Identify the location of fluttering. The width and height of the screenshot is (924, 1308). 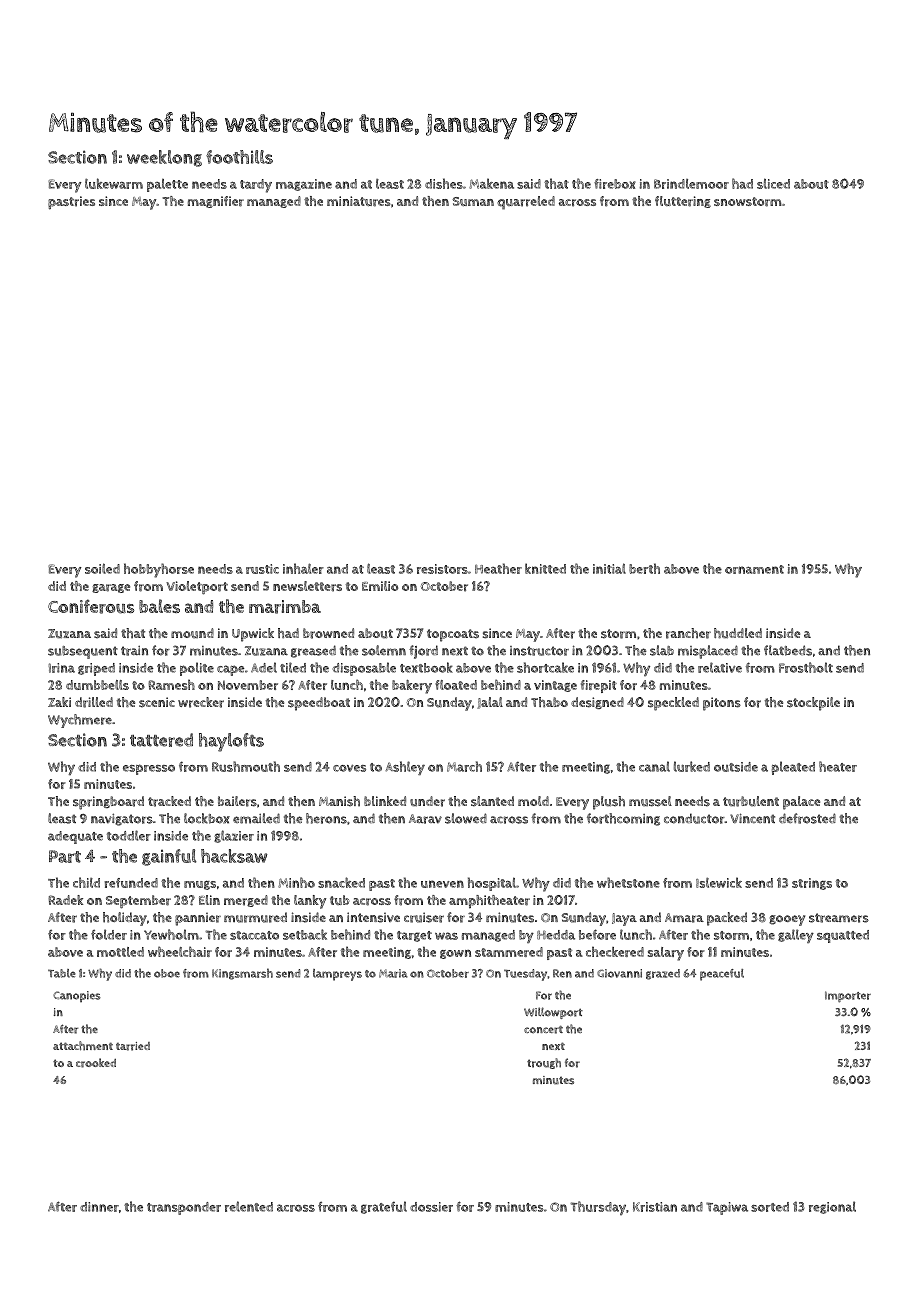
(683, 202).
